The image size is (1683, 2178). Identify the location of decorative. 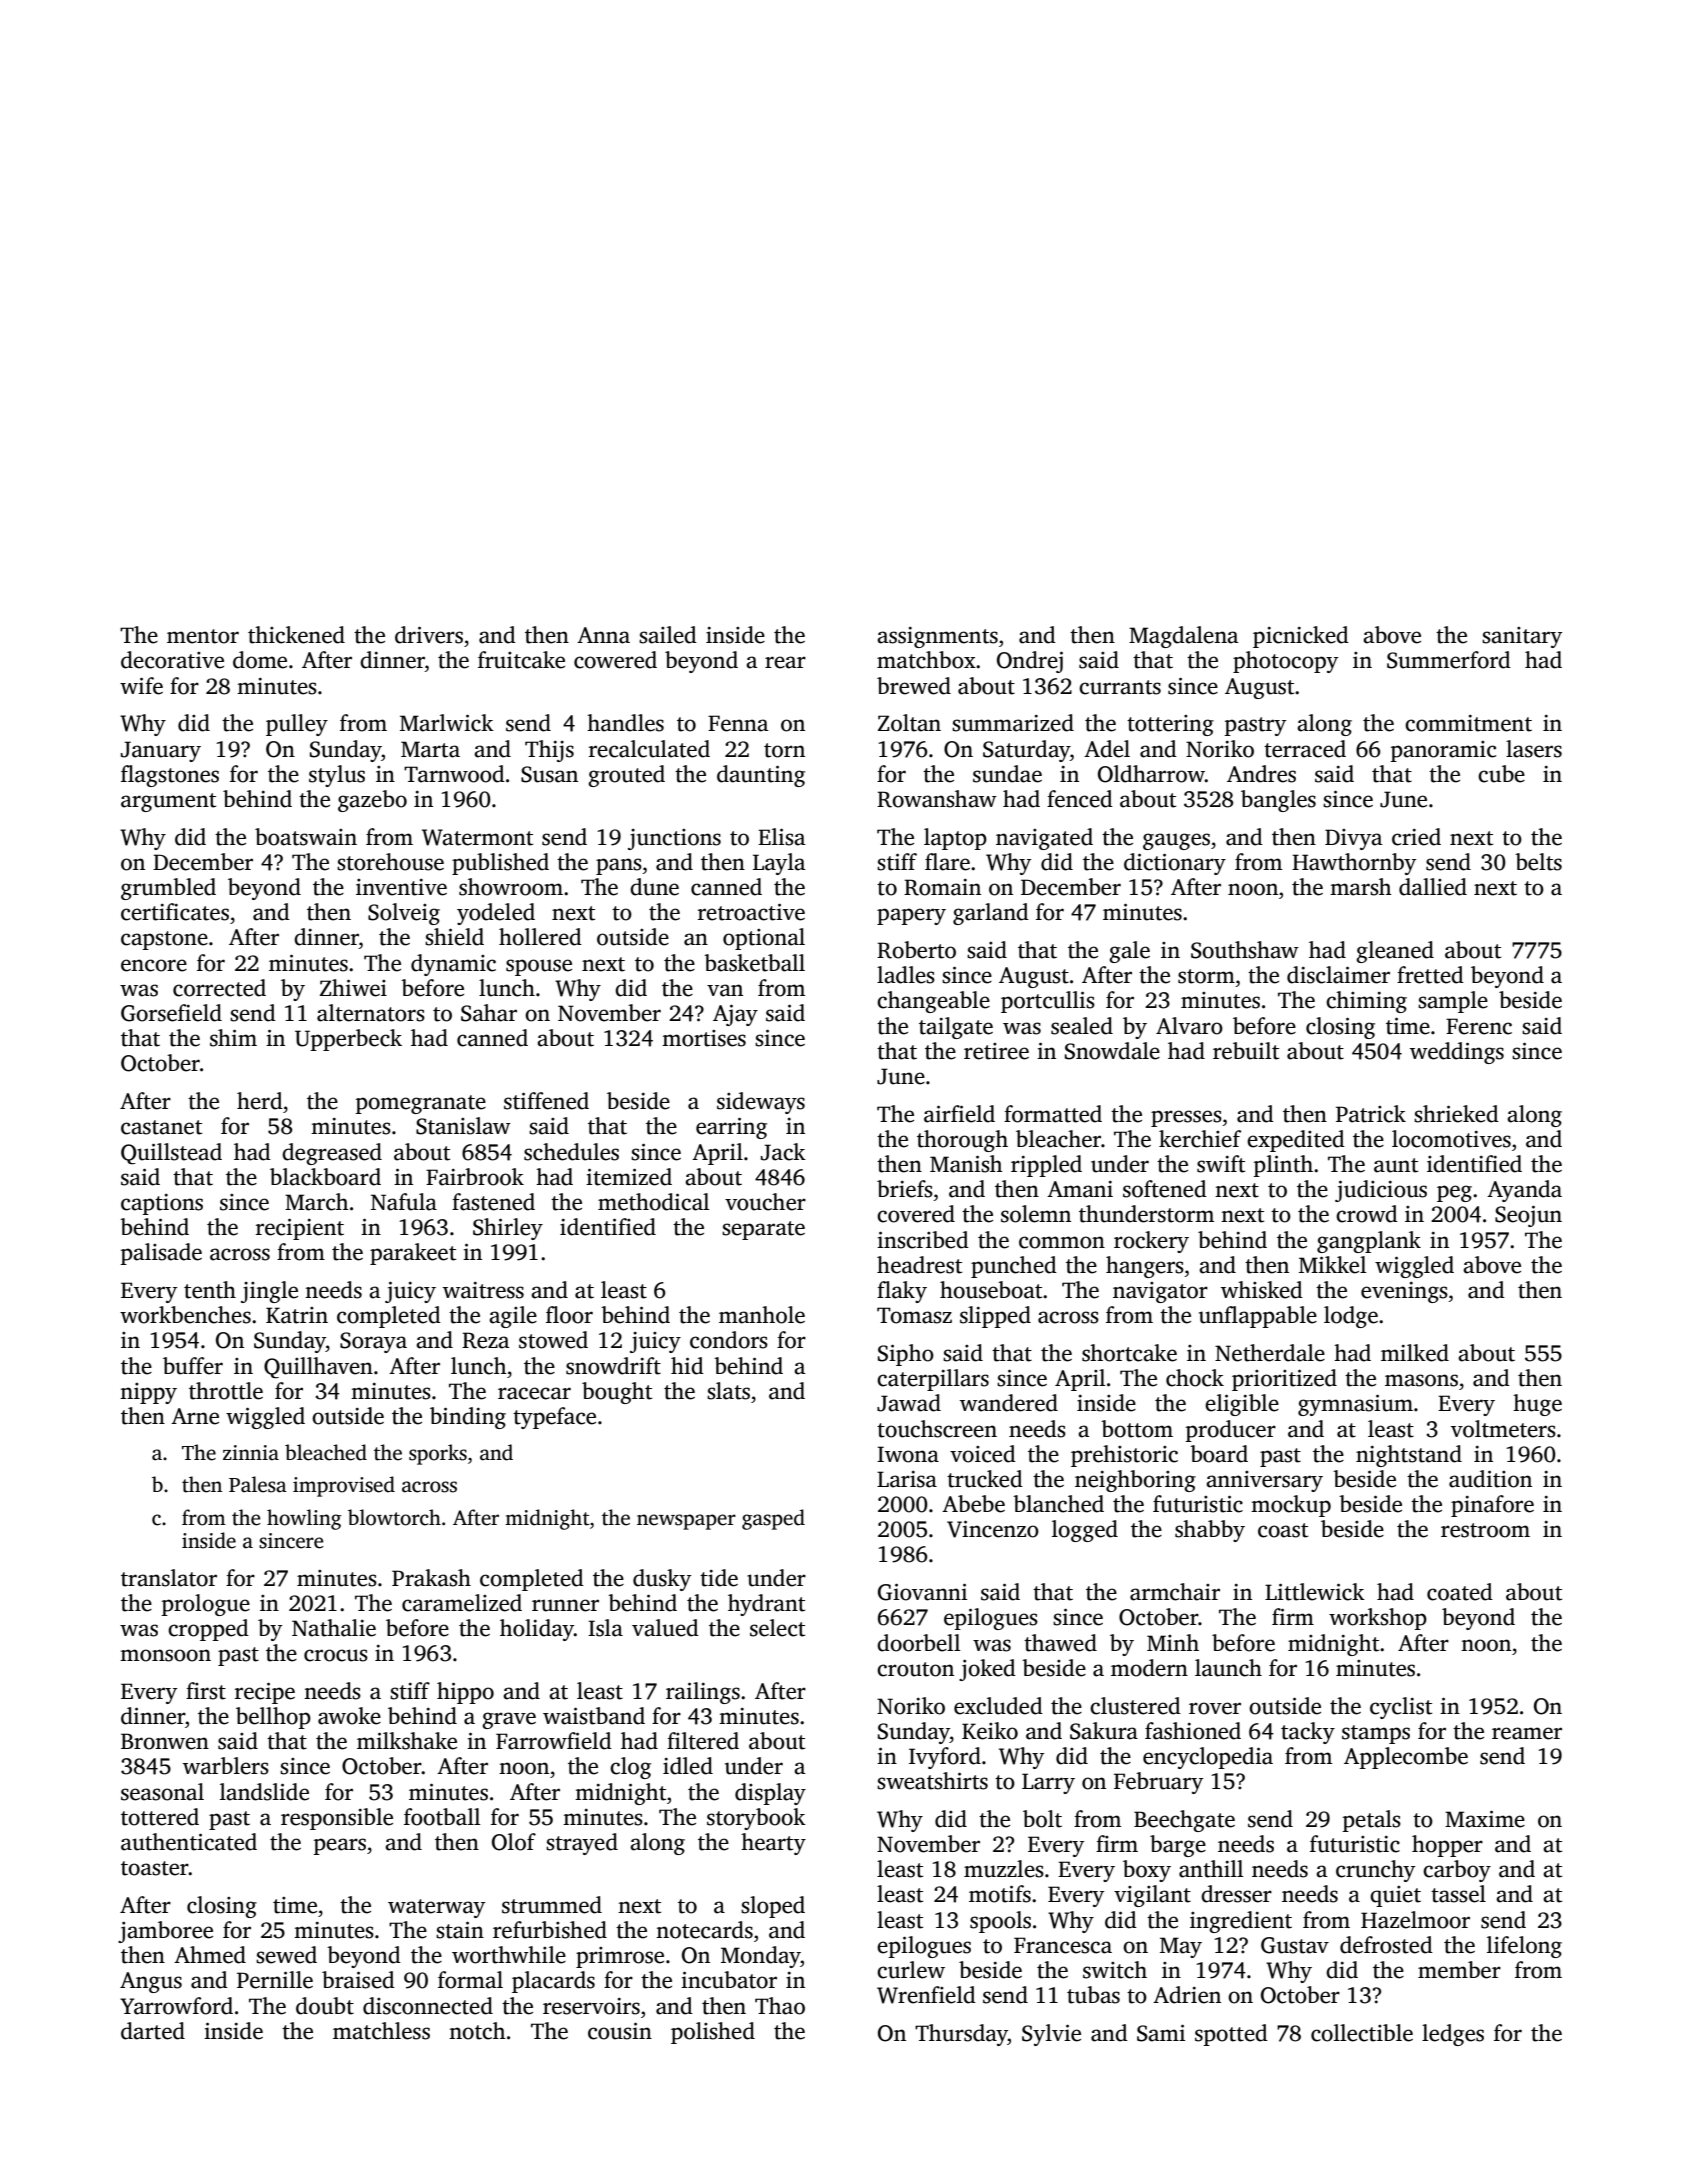
(172, 660).
